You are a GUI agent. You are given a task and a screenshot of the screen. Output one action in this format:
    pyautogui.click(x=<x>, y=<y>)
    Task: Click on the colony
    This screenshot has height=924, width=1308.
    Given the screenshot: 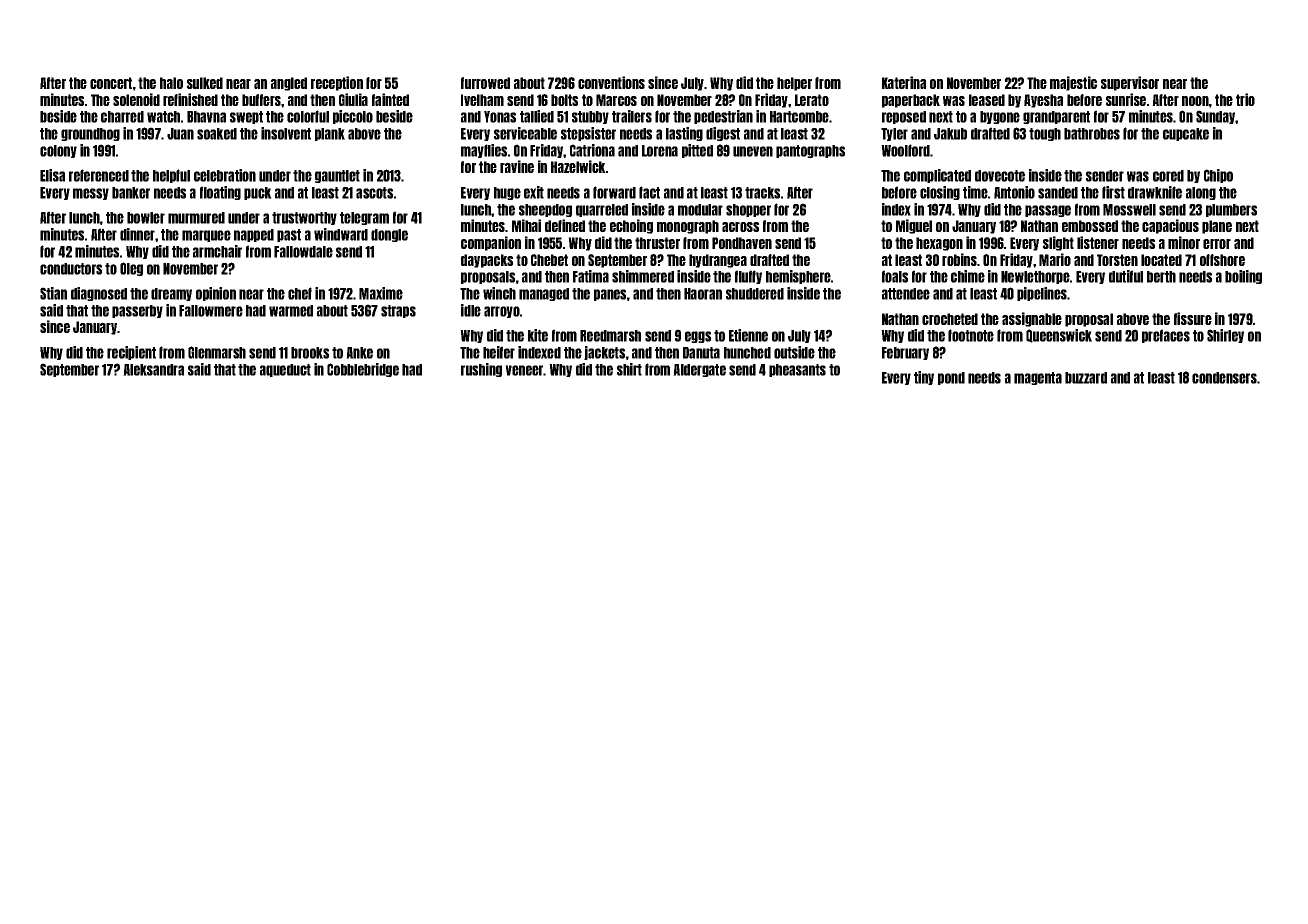 What is the action you would take?
    pyautogui.click(x=58, y=151)
